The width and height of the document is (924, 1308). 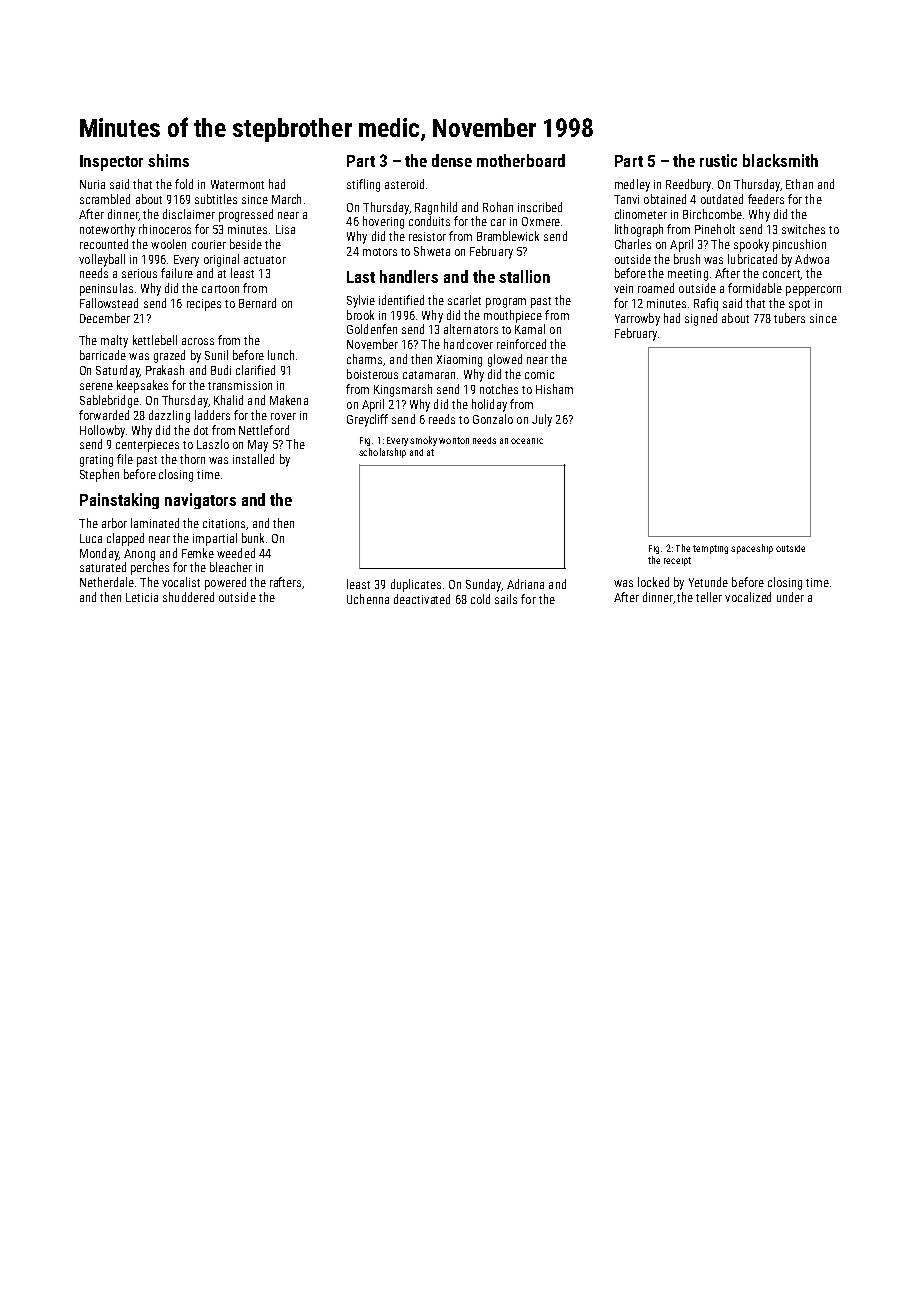 I want to click on tubers, so click(x=789, y=318).
